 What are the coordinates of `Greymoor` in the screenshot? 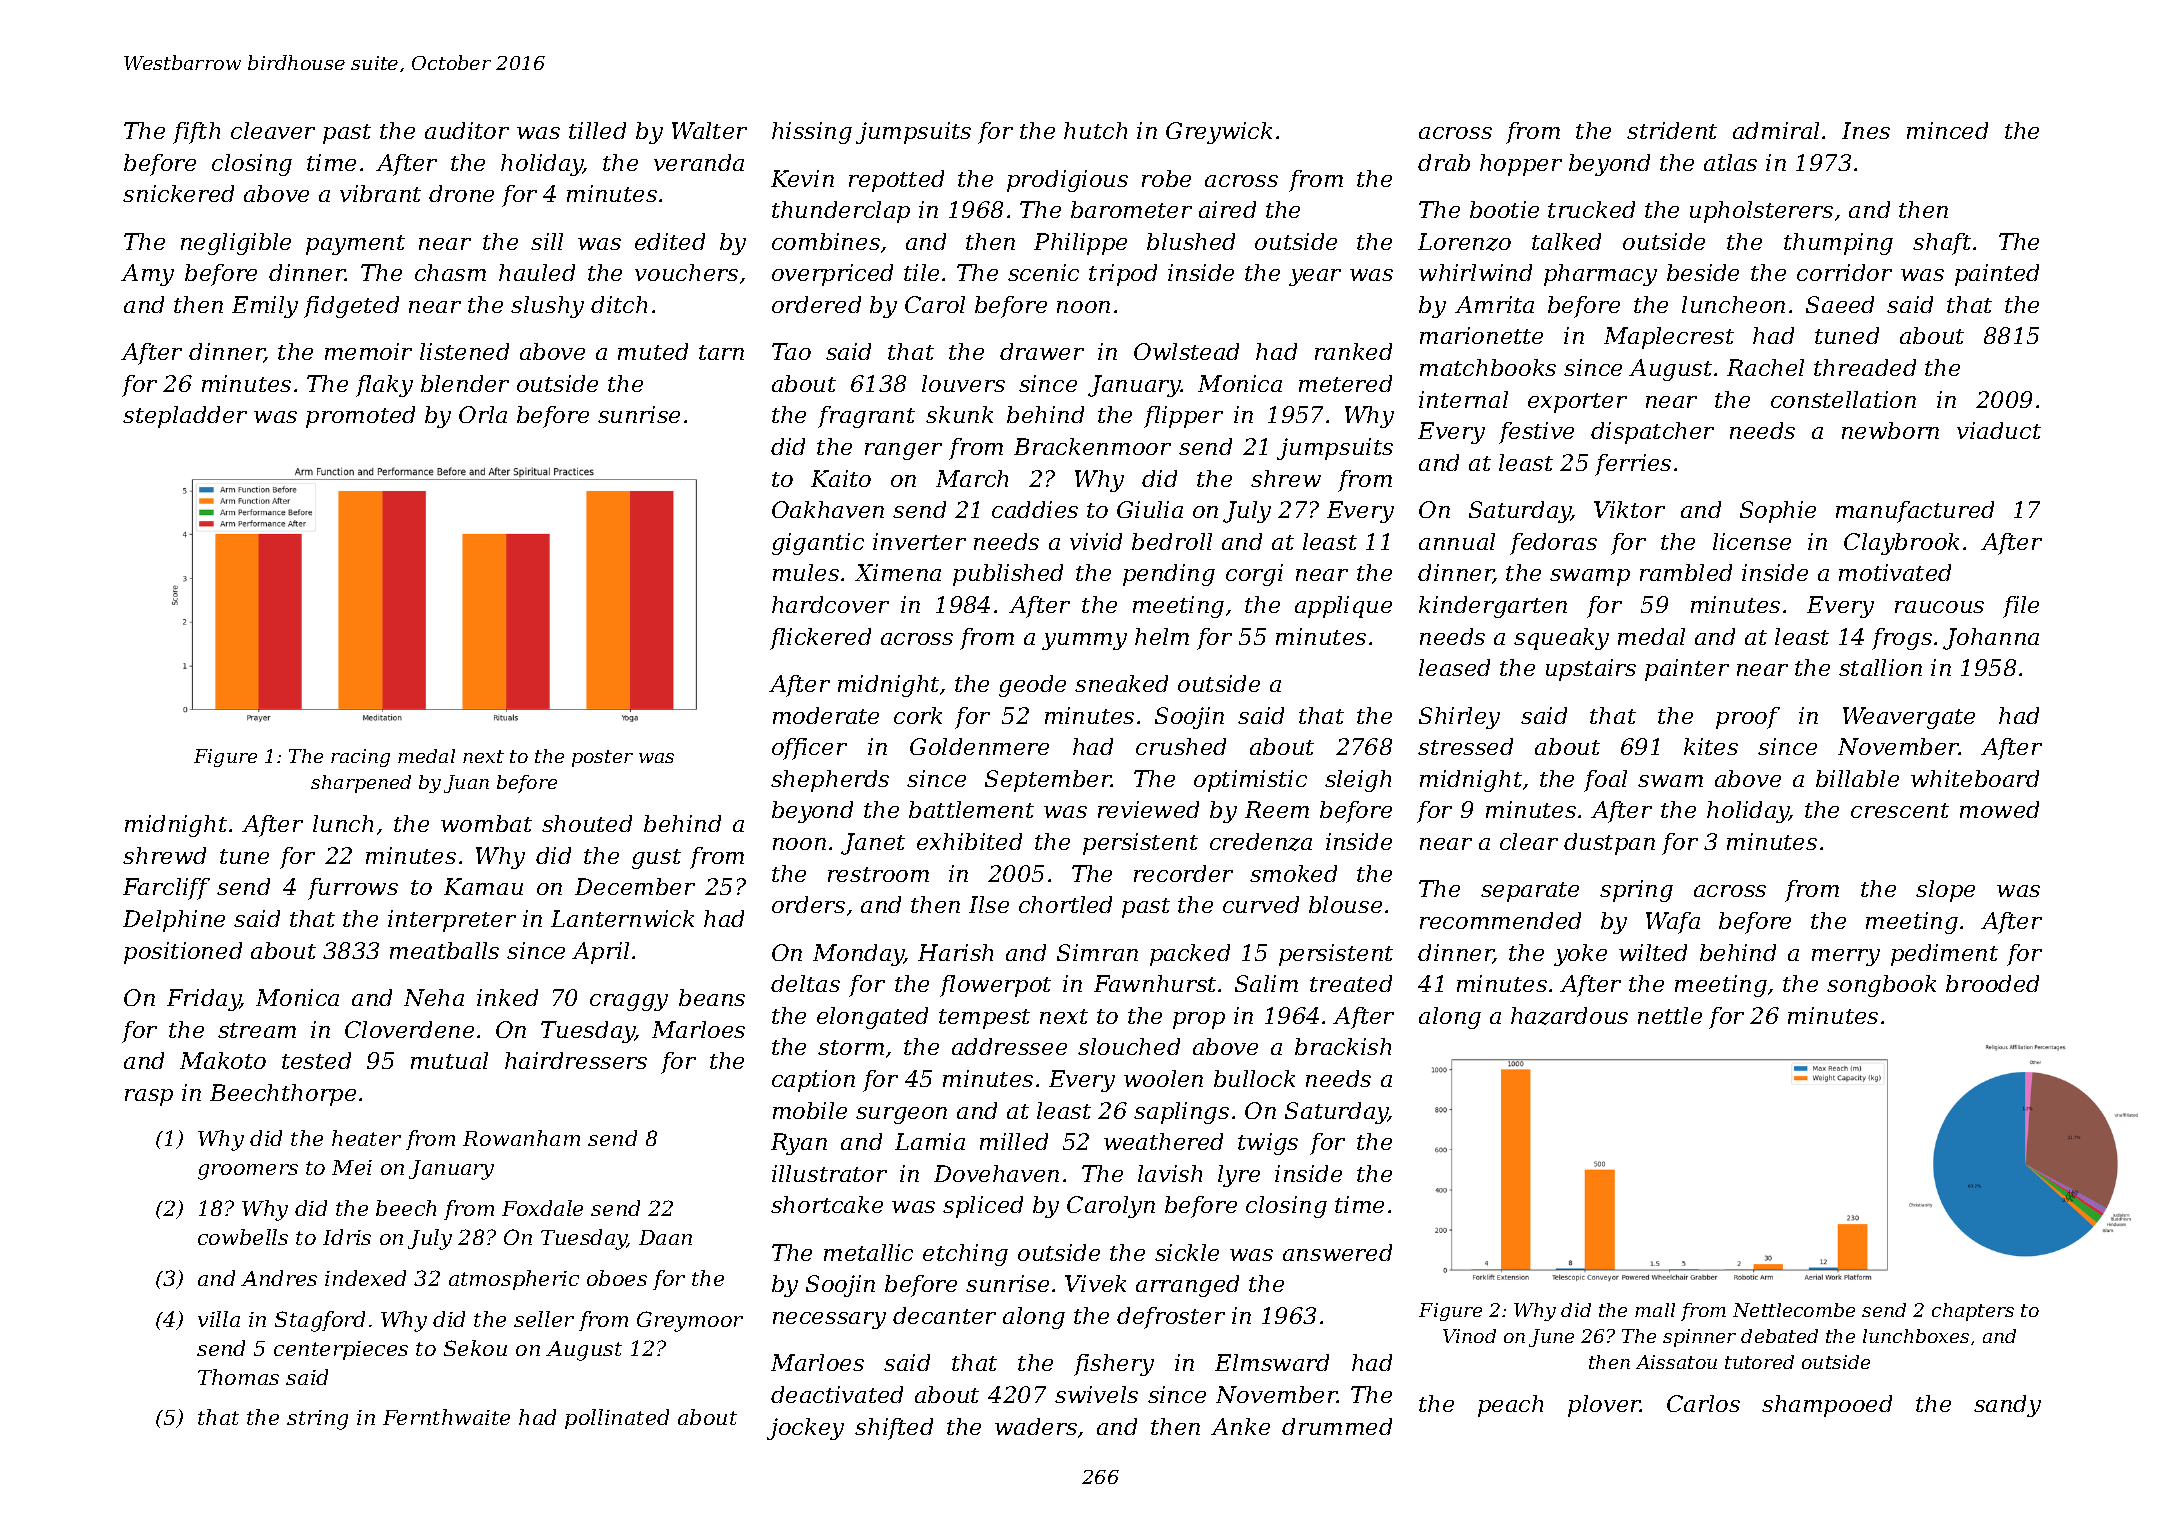 It's located at (690, 1321).
